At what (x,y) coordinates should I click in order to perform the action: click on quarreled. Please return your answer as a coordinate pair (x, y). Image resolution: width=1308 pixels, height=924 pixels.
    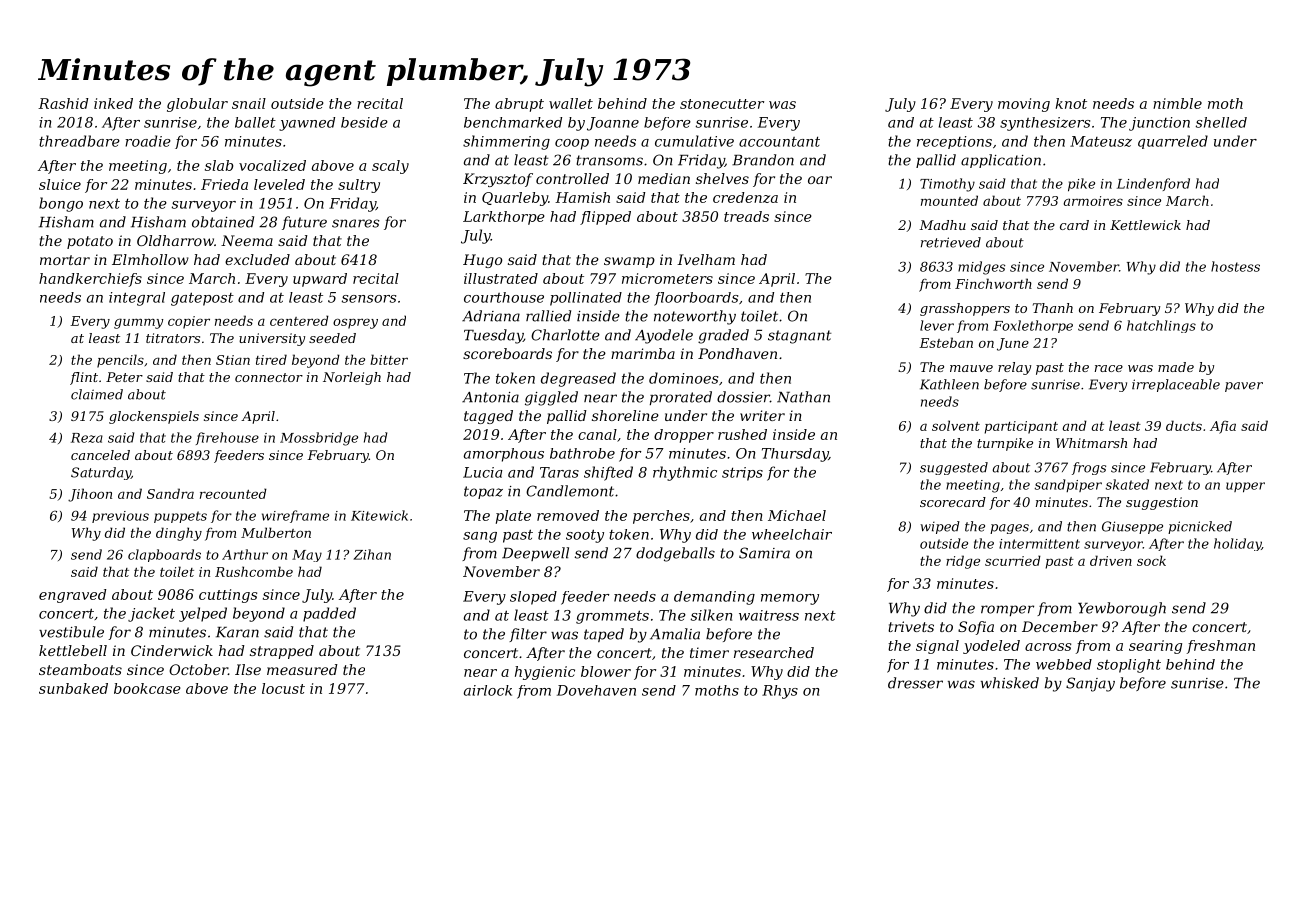
    Looking at the image, I should click on (1173, 142).
